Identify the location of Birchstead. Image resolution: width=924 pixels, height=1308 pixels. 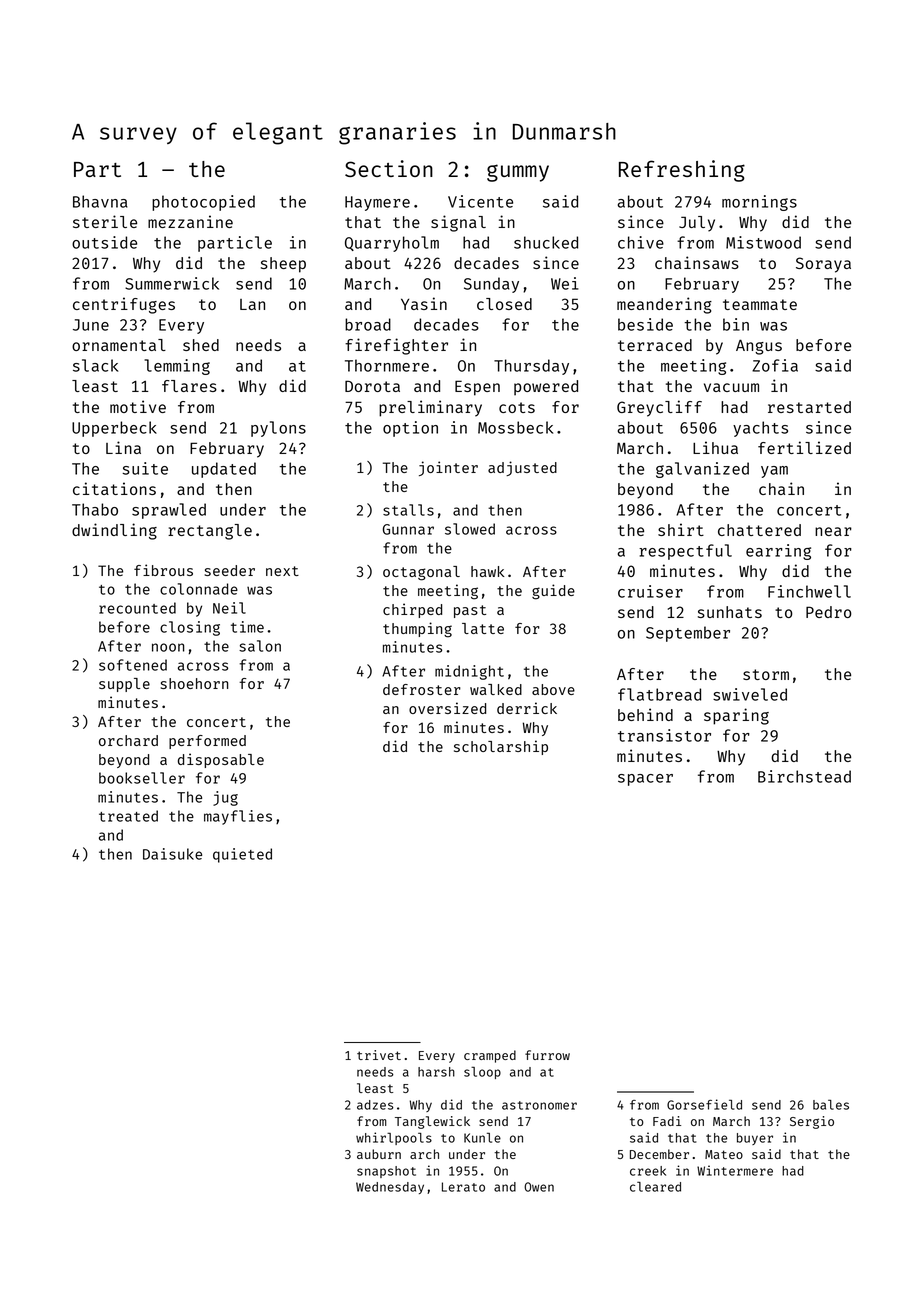
(804, 776).
